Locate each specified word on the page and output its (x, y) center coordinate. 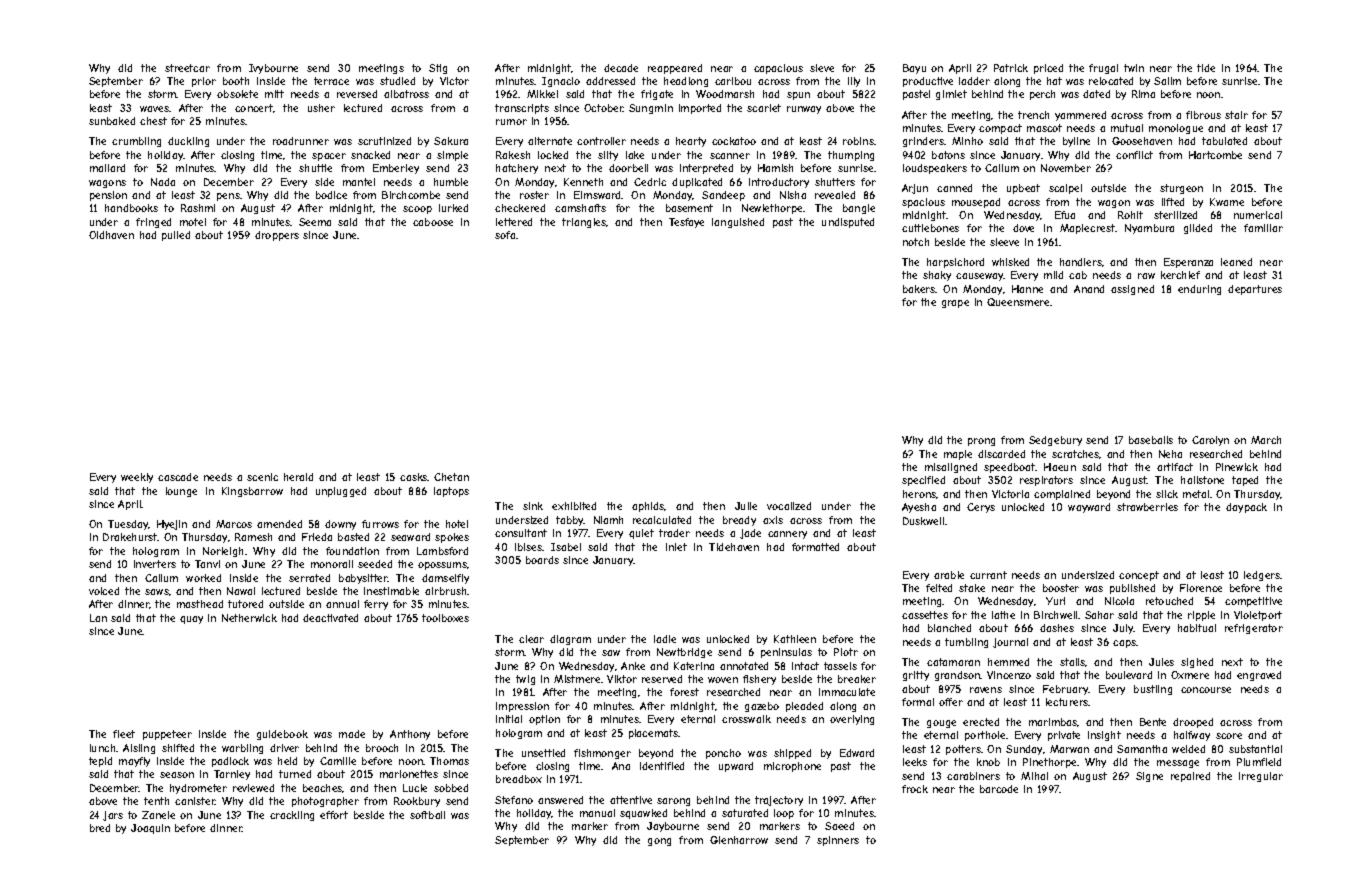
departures (1255, 290)
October (603, 108)
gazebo (762, 707)
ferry (376, 605)
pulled (176, 236)
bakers (919, 289)
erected (981, 722)
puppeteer (167, 735)
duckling (188, 142)
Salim (1167, 81)
